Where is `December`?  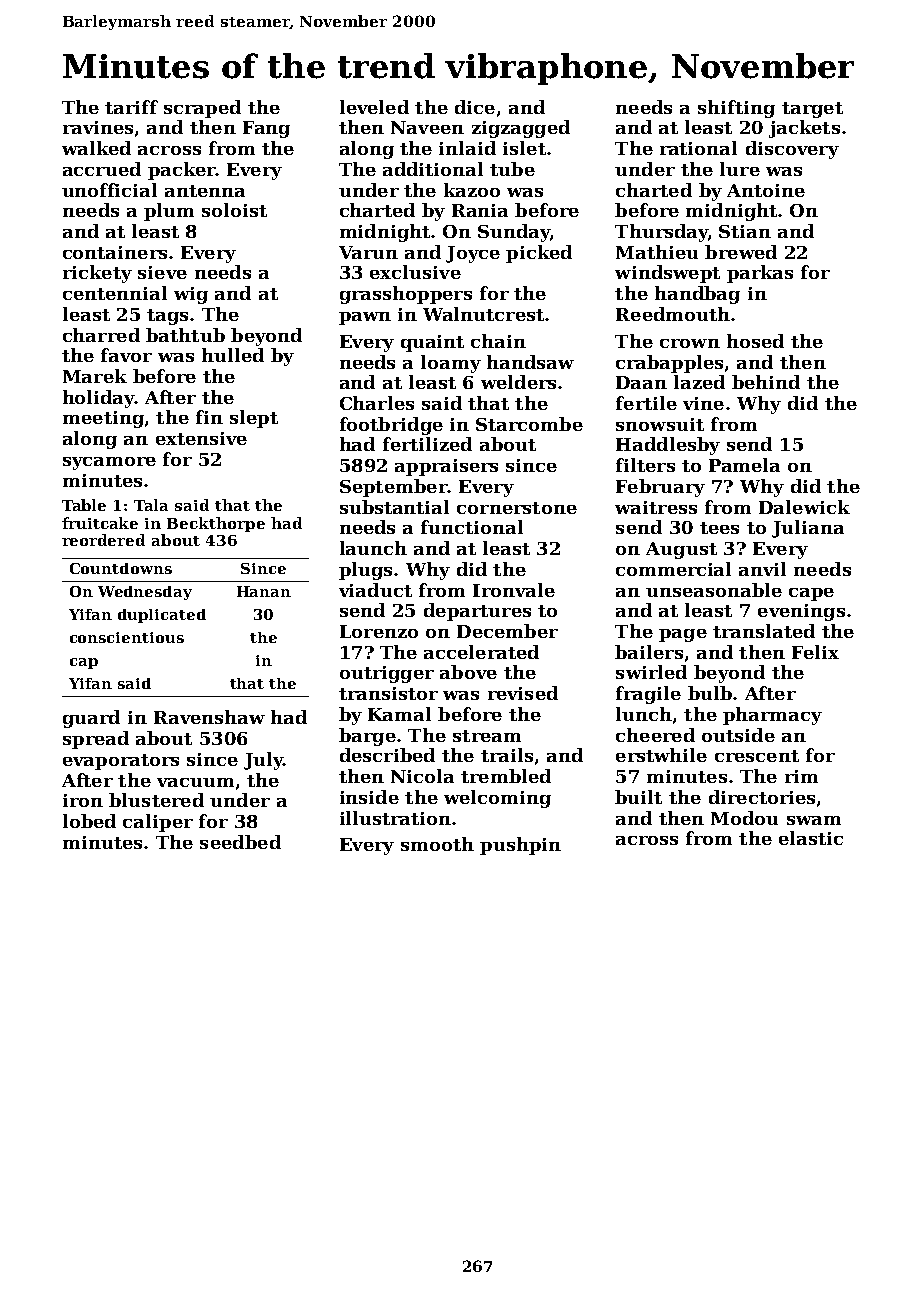 December is located at coordinates (507, 631).
